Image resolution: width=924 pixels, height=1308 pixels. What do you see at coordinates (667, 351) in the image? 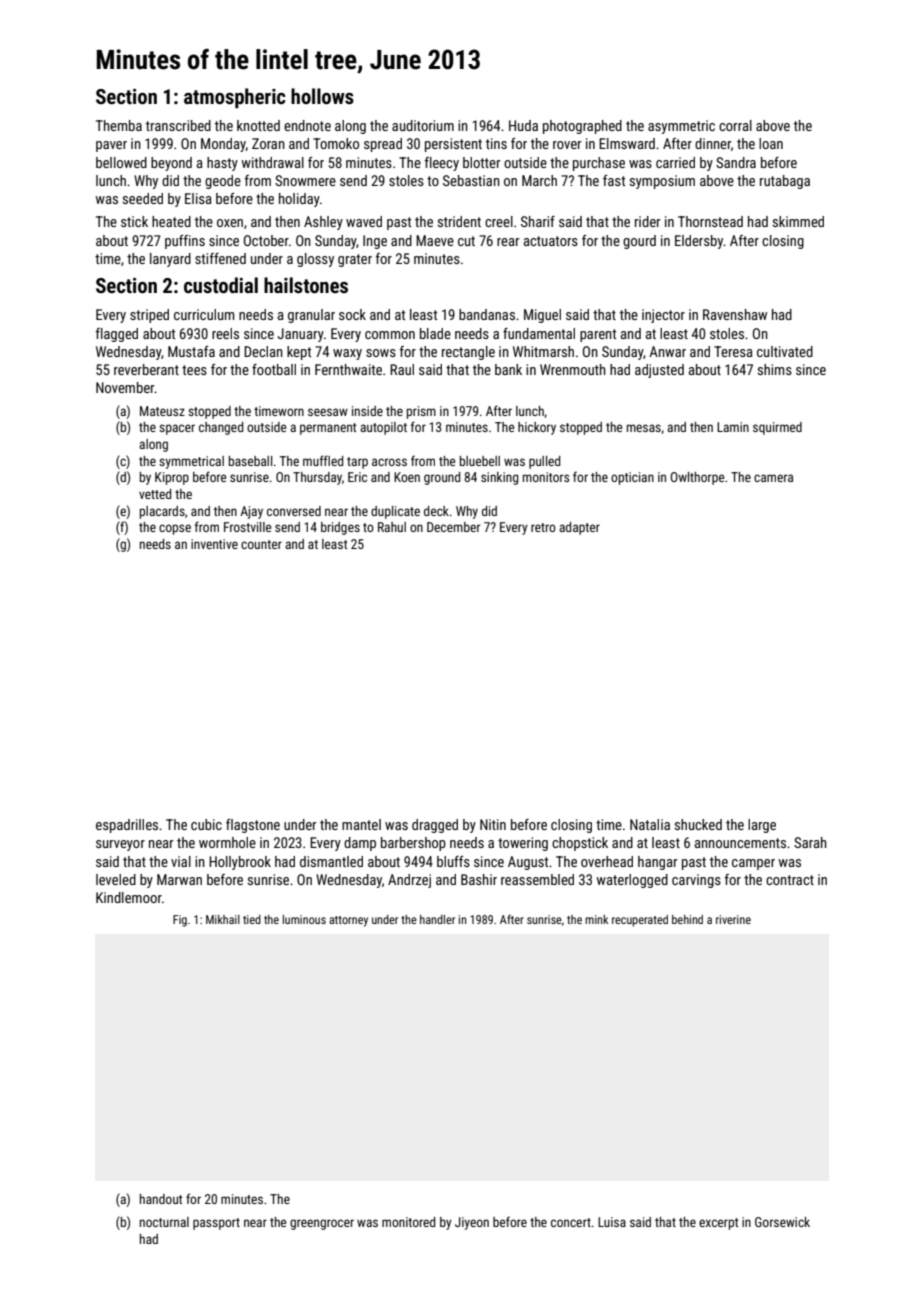
I see `Anwar` at bounding box center [667, 351].
